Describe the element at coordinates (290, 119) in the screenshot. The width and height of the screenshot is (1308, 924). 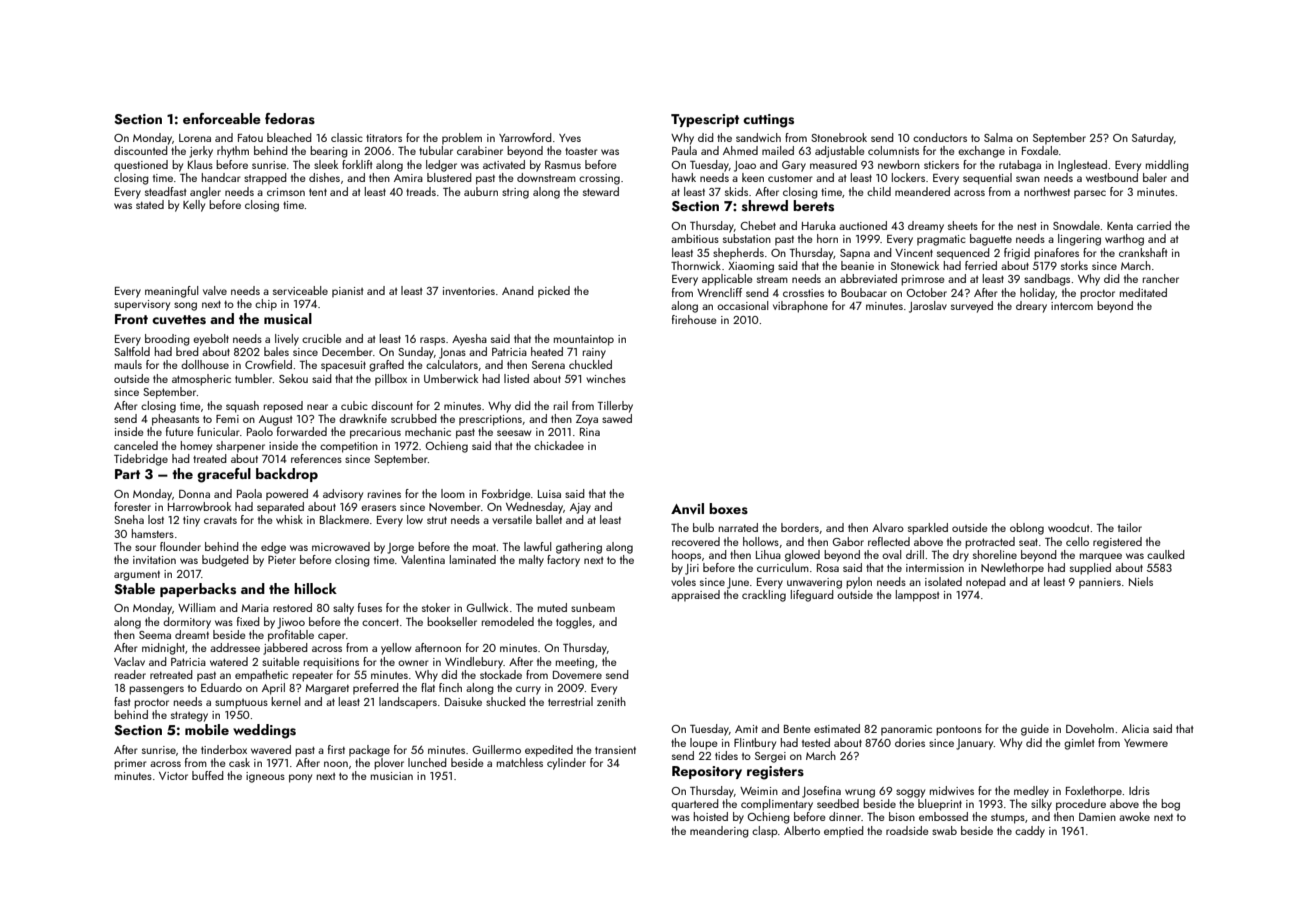
I see `fedoras` at that location.
